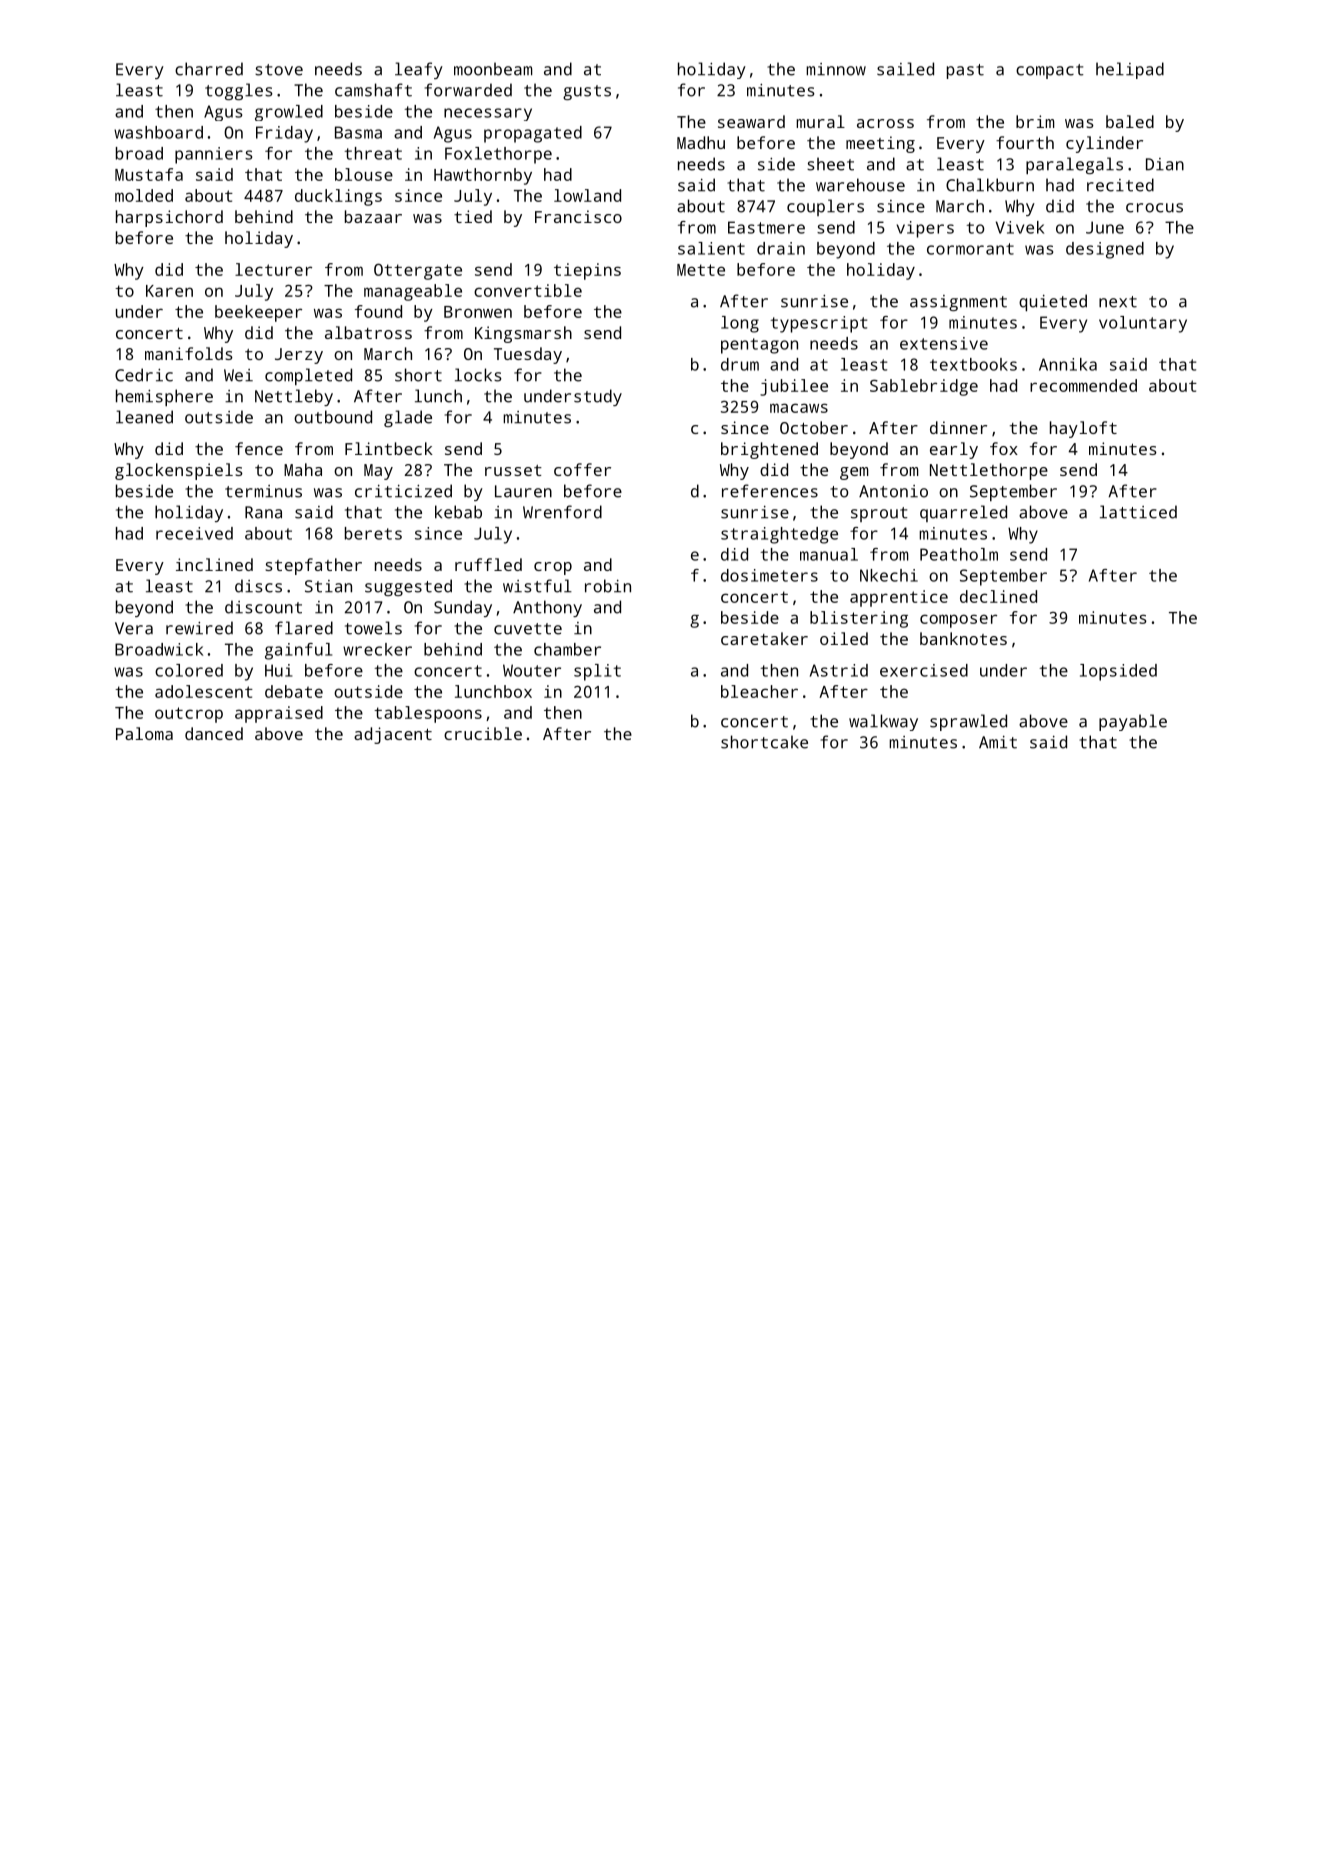  Describe the element at coordinates (1133, 722) in the screenshot. I see `payable` at that location.
